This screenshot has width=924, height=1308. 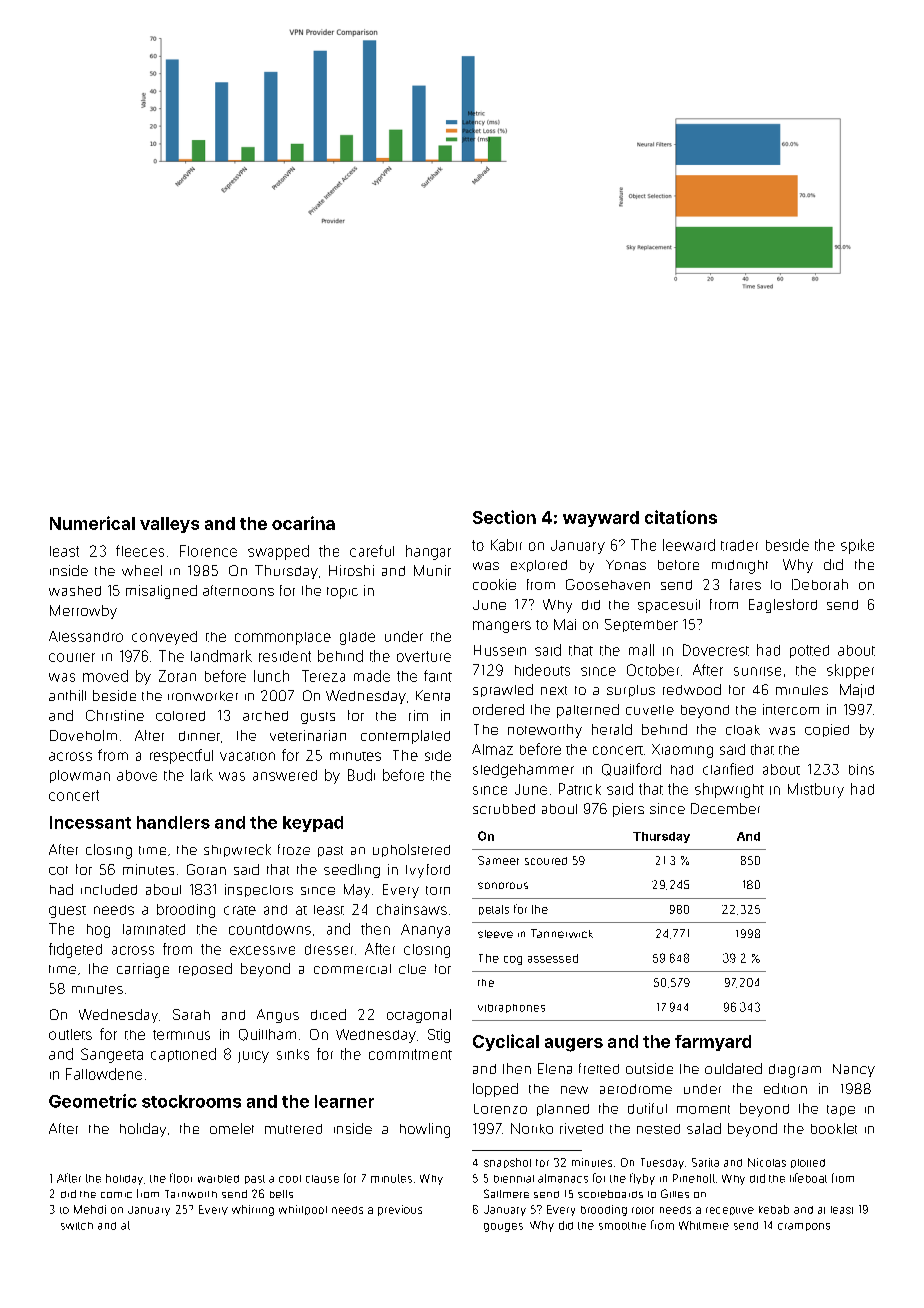 I want to click on explored, so click(x=539, y=566).
